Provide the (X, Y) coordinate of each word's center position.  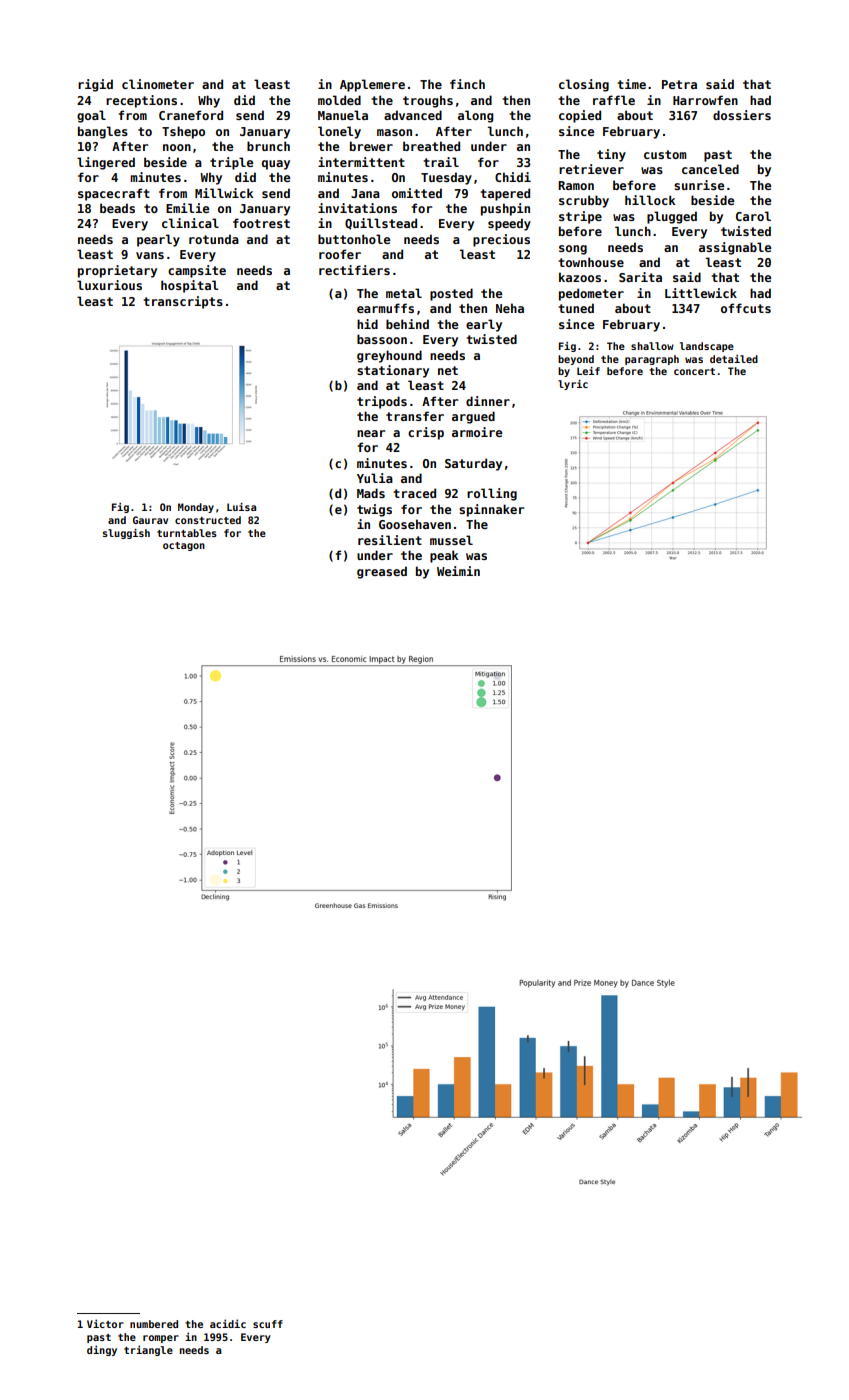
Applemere (372, 85)
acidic (228, 1323)
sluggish (126, 534)
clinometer (158, 84)
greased (382, 572)
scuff (268, 1324)
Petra (679, 84)
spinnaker (491, 510)
